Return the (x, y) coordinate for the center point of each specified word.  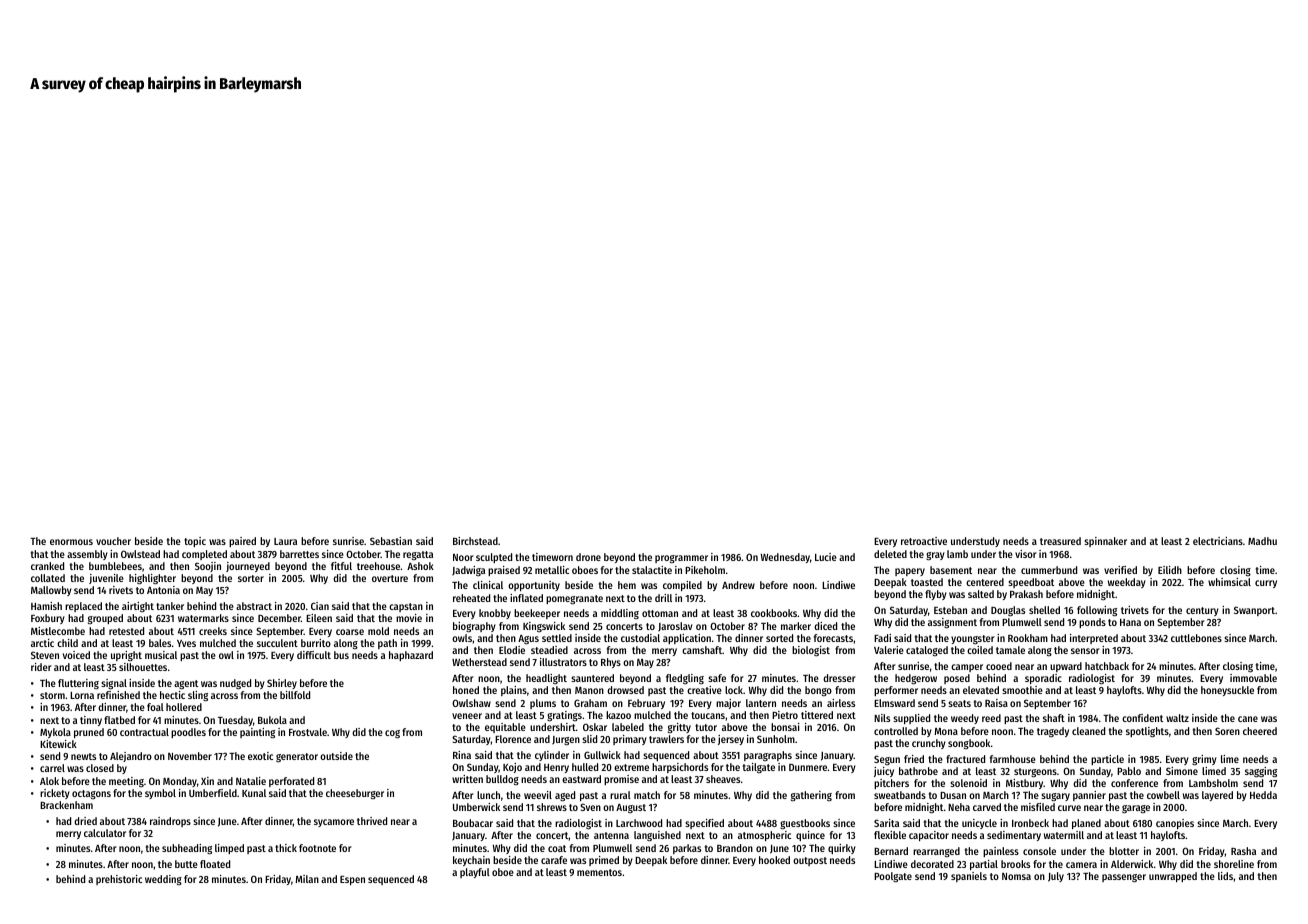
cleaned (1088, 731)
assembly (87, 555)
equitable (505, 728)
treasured (1060, 541)
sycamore (334, 823)
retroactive (924, 541)
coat (557, 848)
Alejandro (131, 757)
